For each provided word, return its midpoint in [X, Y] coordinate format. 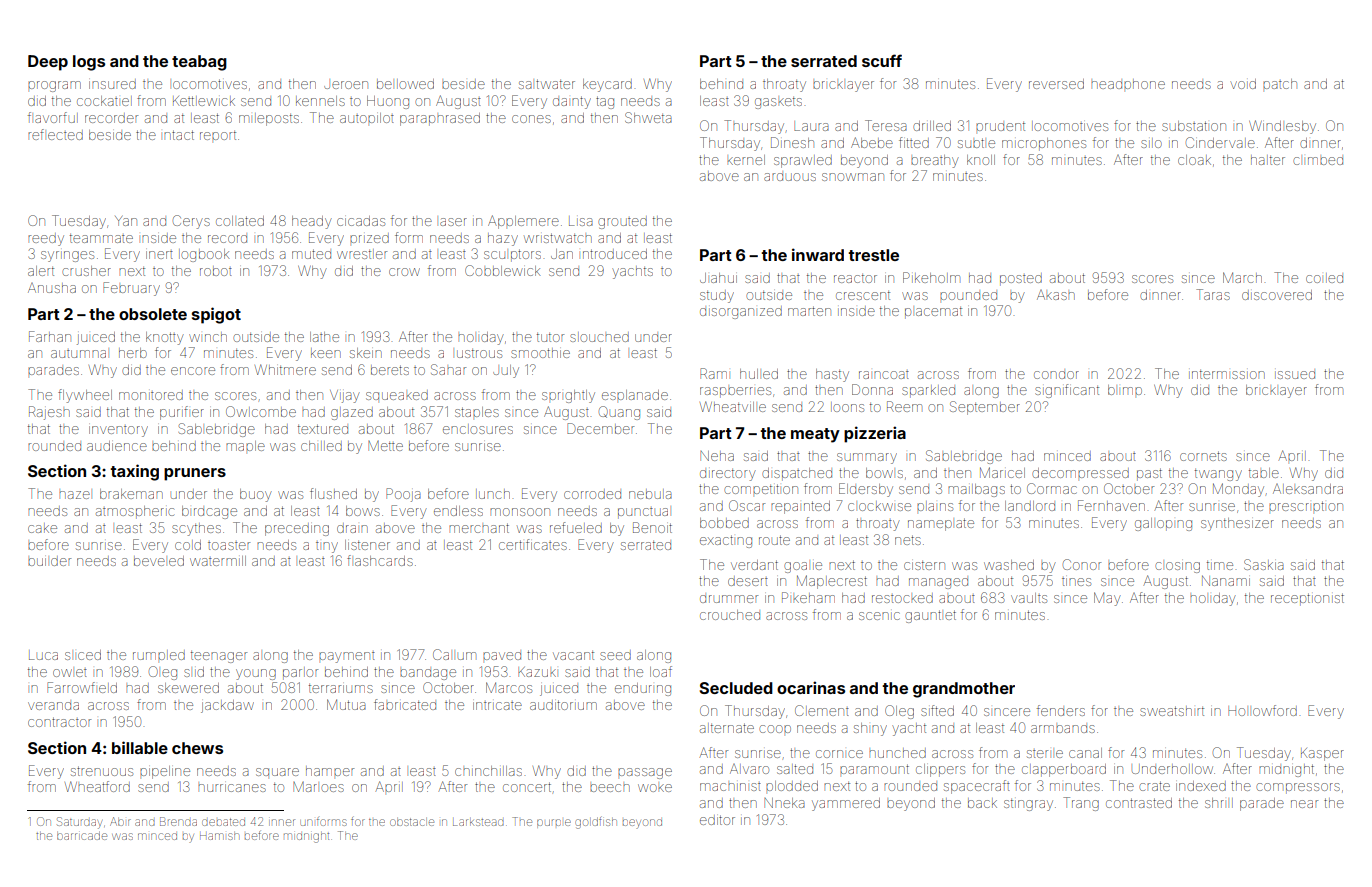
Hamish [219, 836]
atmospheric [135, 512]
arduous [790, 177]
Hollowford [1262, 710]
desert [748, 581]
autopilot [367, 118]
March [1242, 277]
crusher [86, 271]
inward [818, 254]
